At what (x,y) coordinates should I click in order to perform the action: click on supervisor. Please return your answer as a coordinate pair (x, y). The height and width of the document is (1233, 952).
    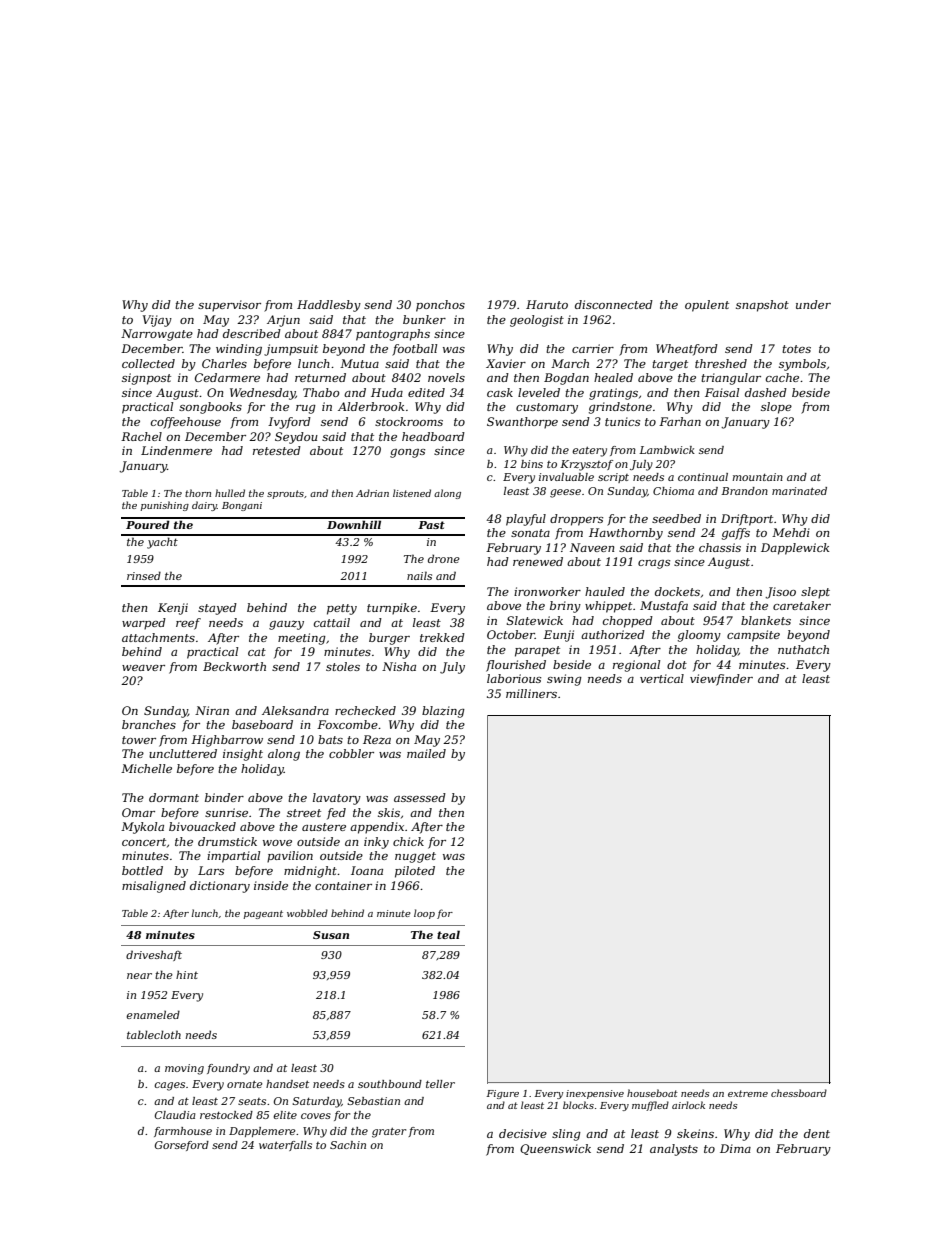
    Looking at the image, I should click on (229, 306).
